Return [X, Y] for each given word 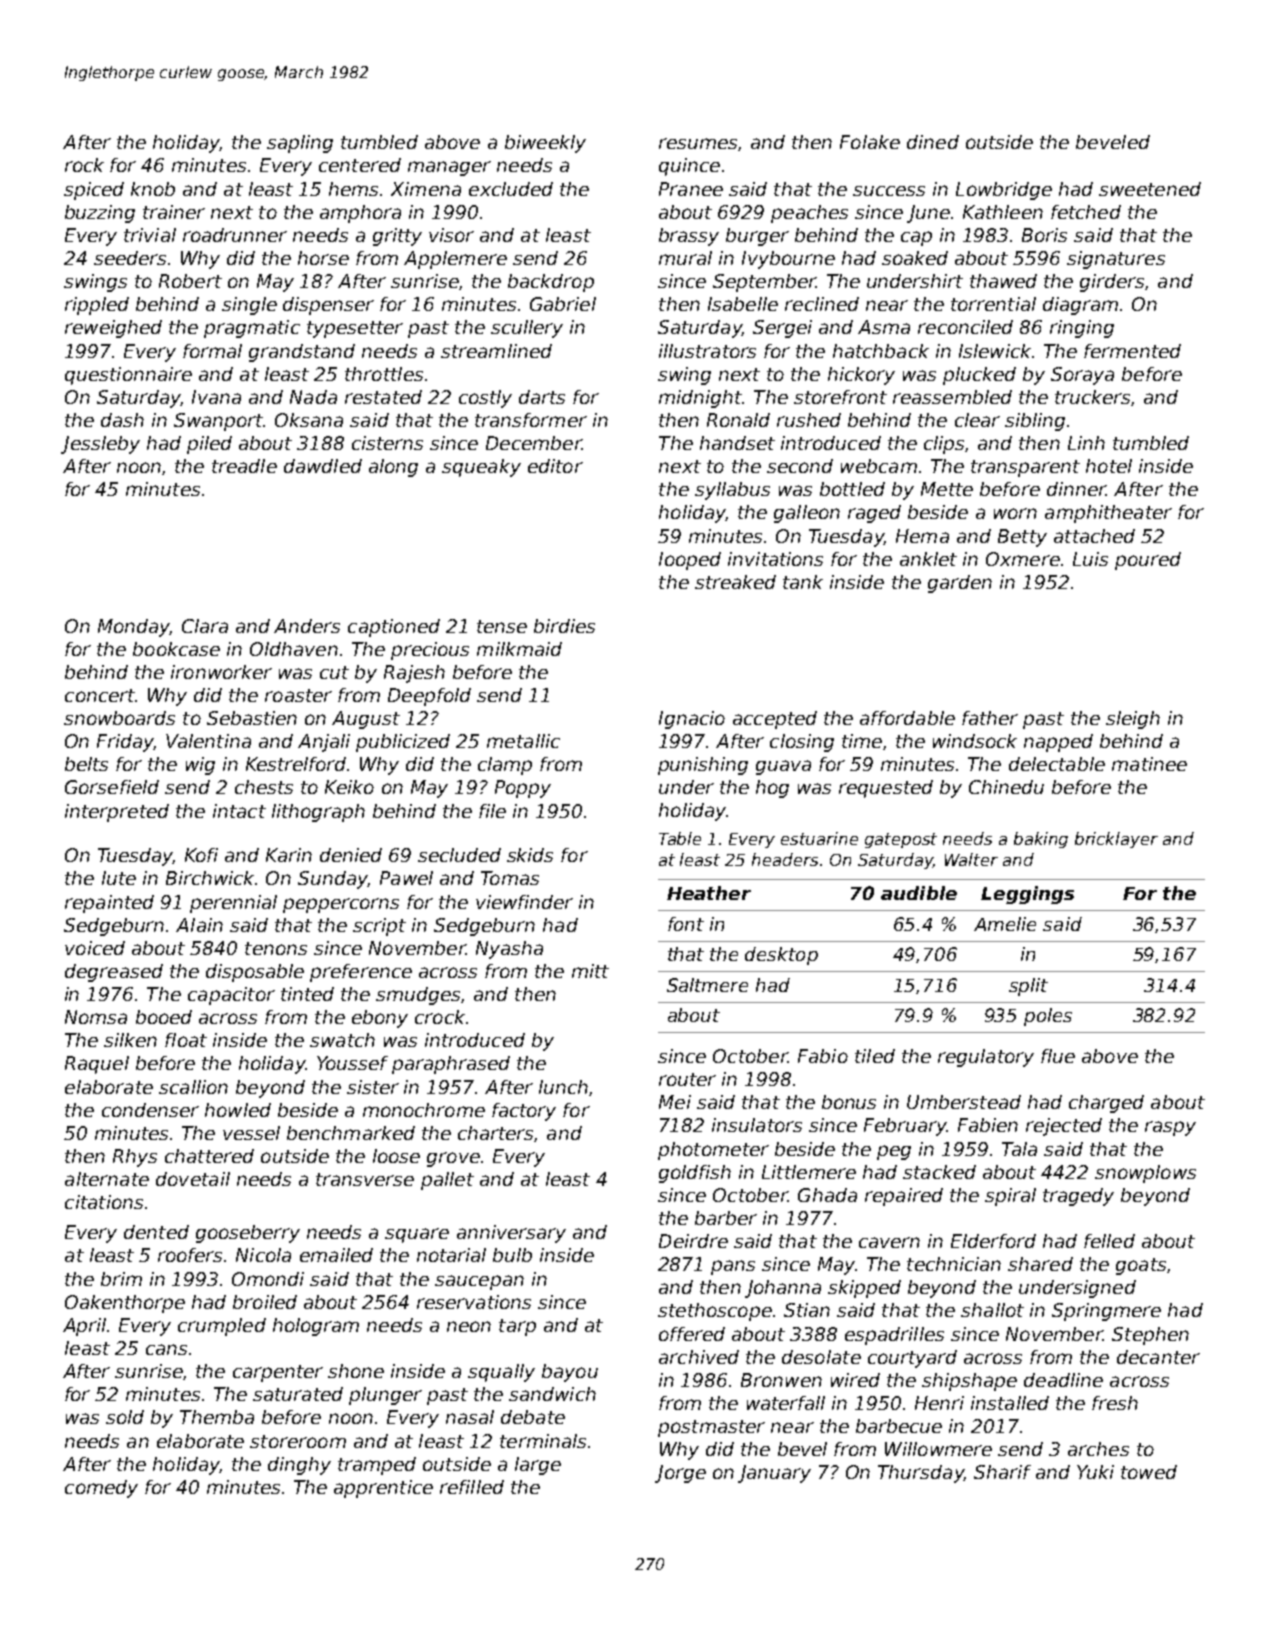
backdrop [551, 283]
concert [100, 695]
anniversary [511, 1234]
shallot [992, 1310]
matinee [1149, 764]
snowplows [1145, 1174]
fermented [1132, 351]
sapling [300, 144]
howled [238, 1110]
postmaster [711, 1428]
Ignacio [692, 720]
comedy [101, 1489]
